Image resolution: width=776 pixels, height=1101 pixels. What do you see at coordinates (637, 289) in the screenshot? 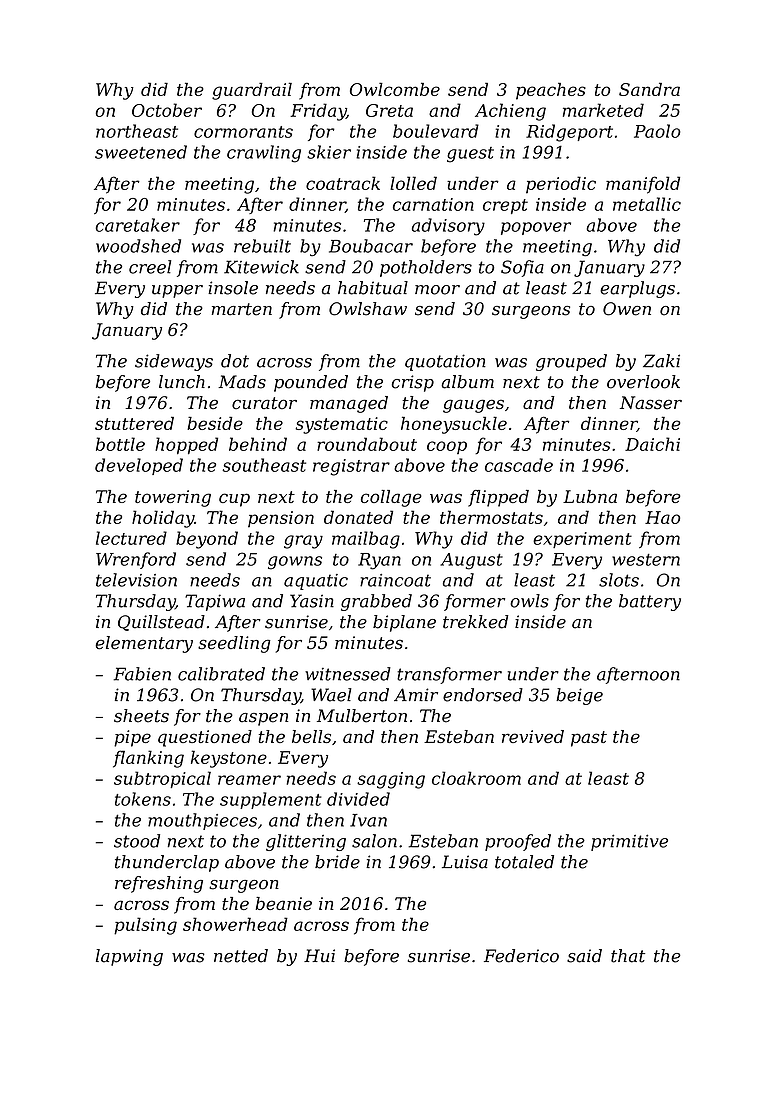
I see `earplugs` at bounding box center [637, 289].
